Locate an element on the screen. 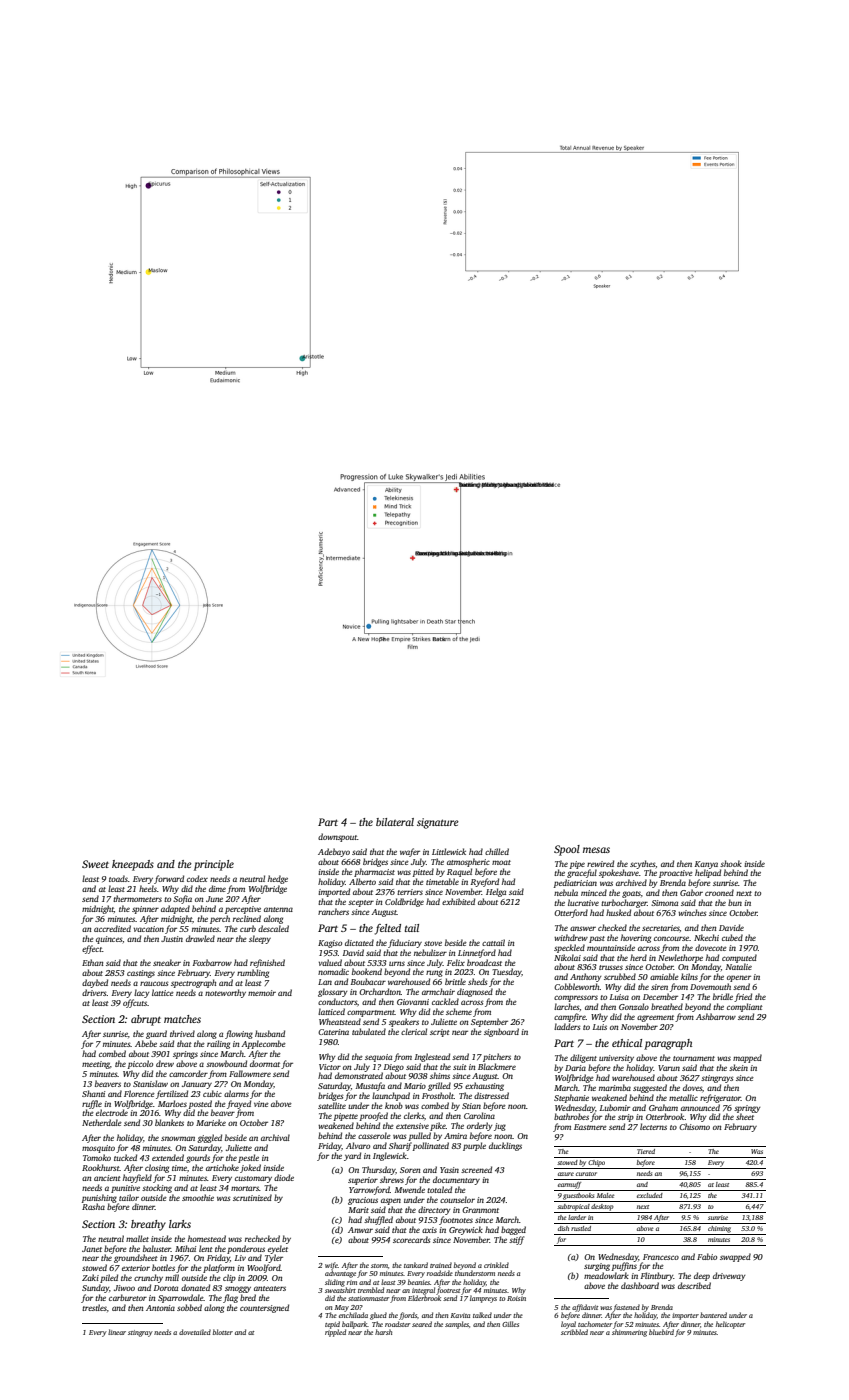 The width and height of the screenshot is (849, 1400). doormat is located at coordinates (265, 1063).
